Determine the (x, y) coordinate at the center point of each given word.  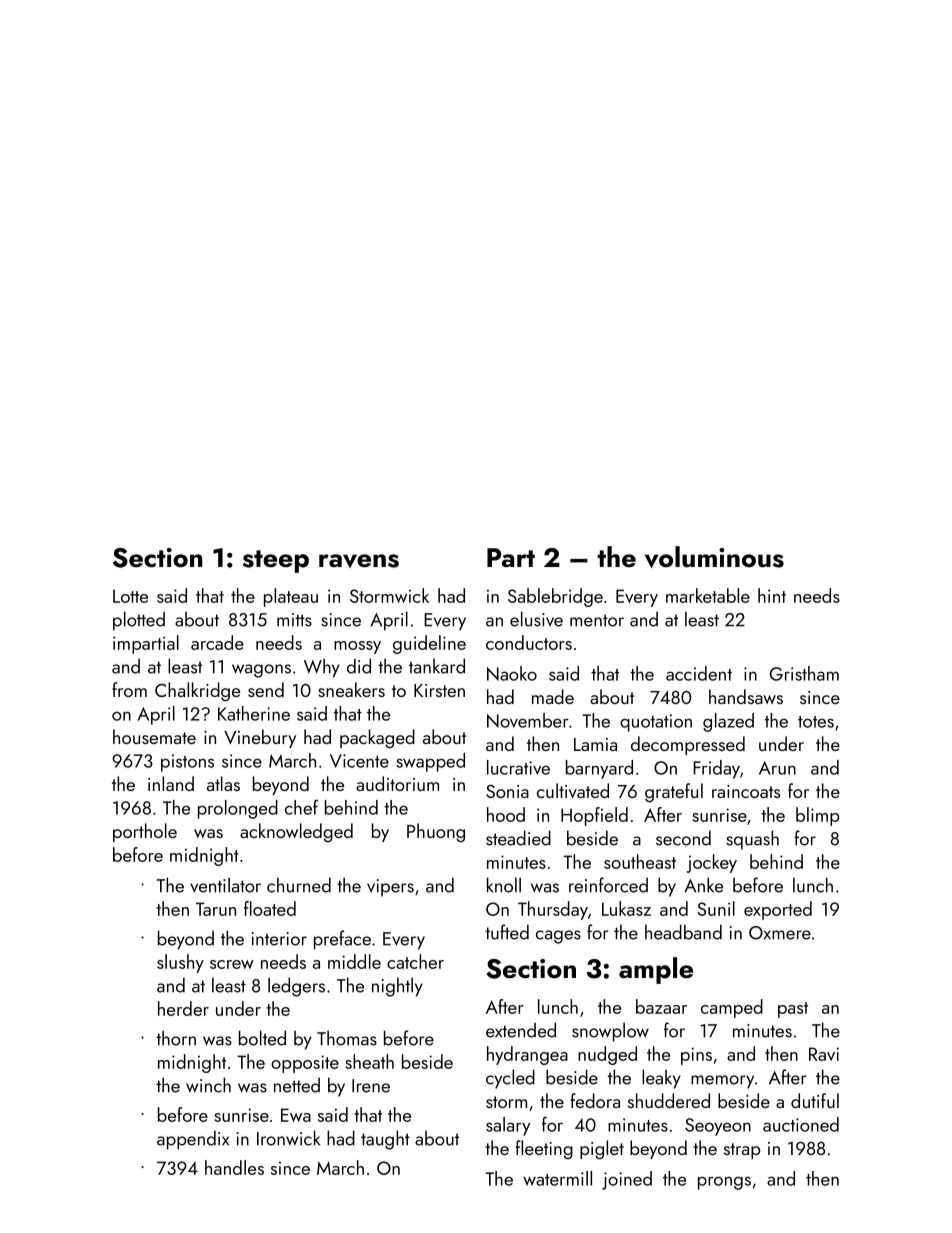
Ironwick (288, 1138)
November (528, 720)
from (129, 689)
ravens (359, 561)
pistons (187, 763)
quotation (656, 723)
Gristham (804, 673)
